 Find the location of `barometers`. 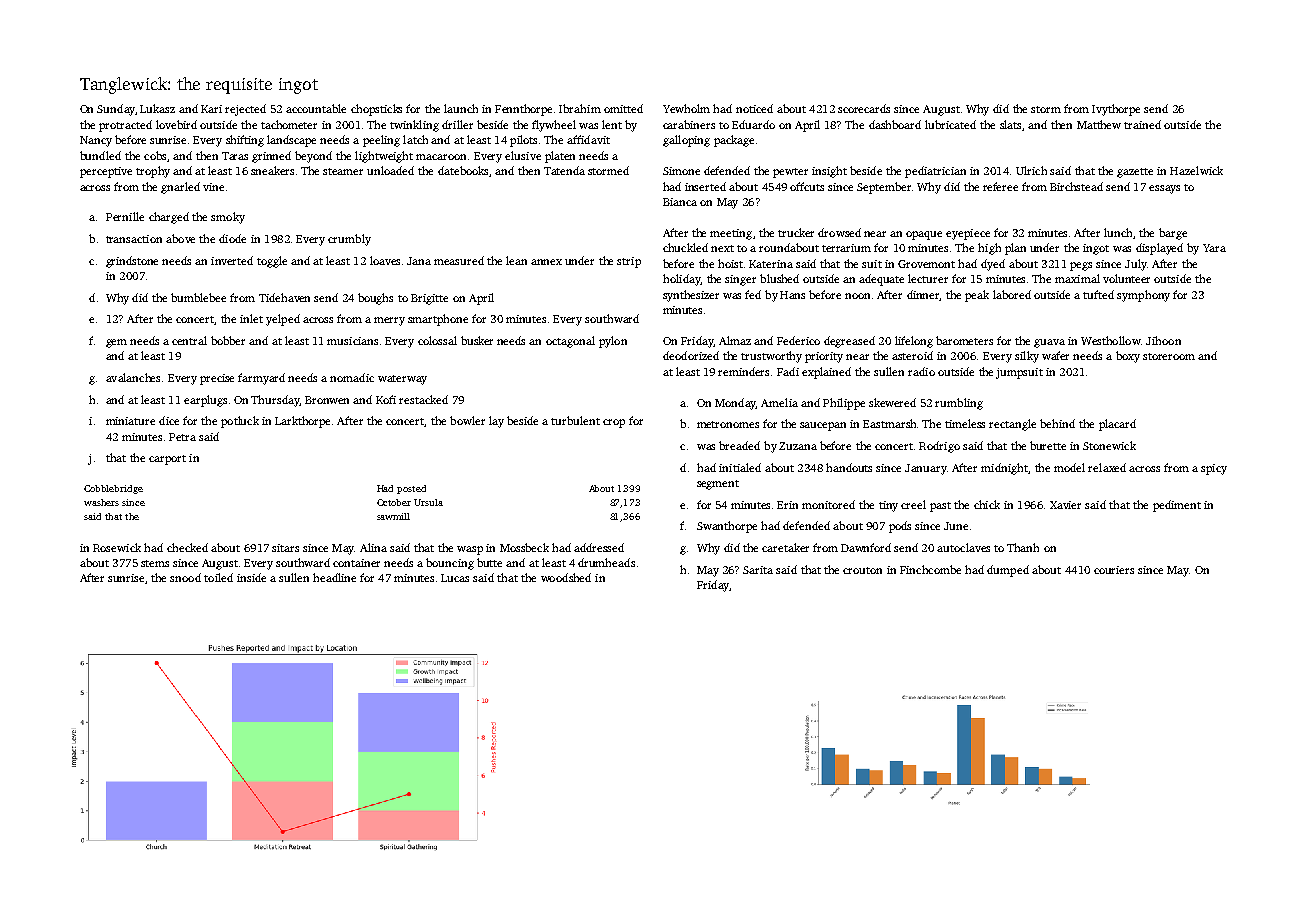

barometers is located at coordinates (964, 340).
